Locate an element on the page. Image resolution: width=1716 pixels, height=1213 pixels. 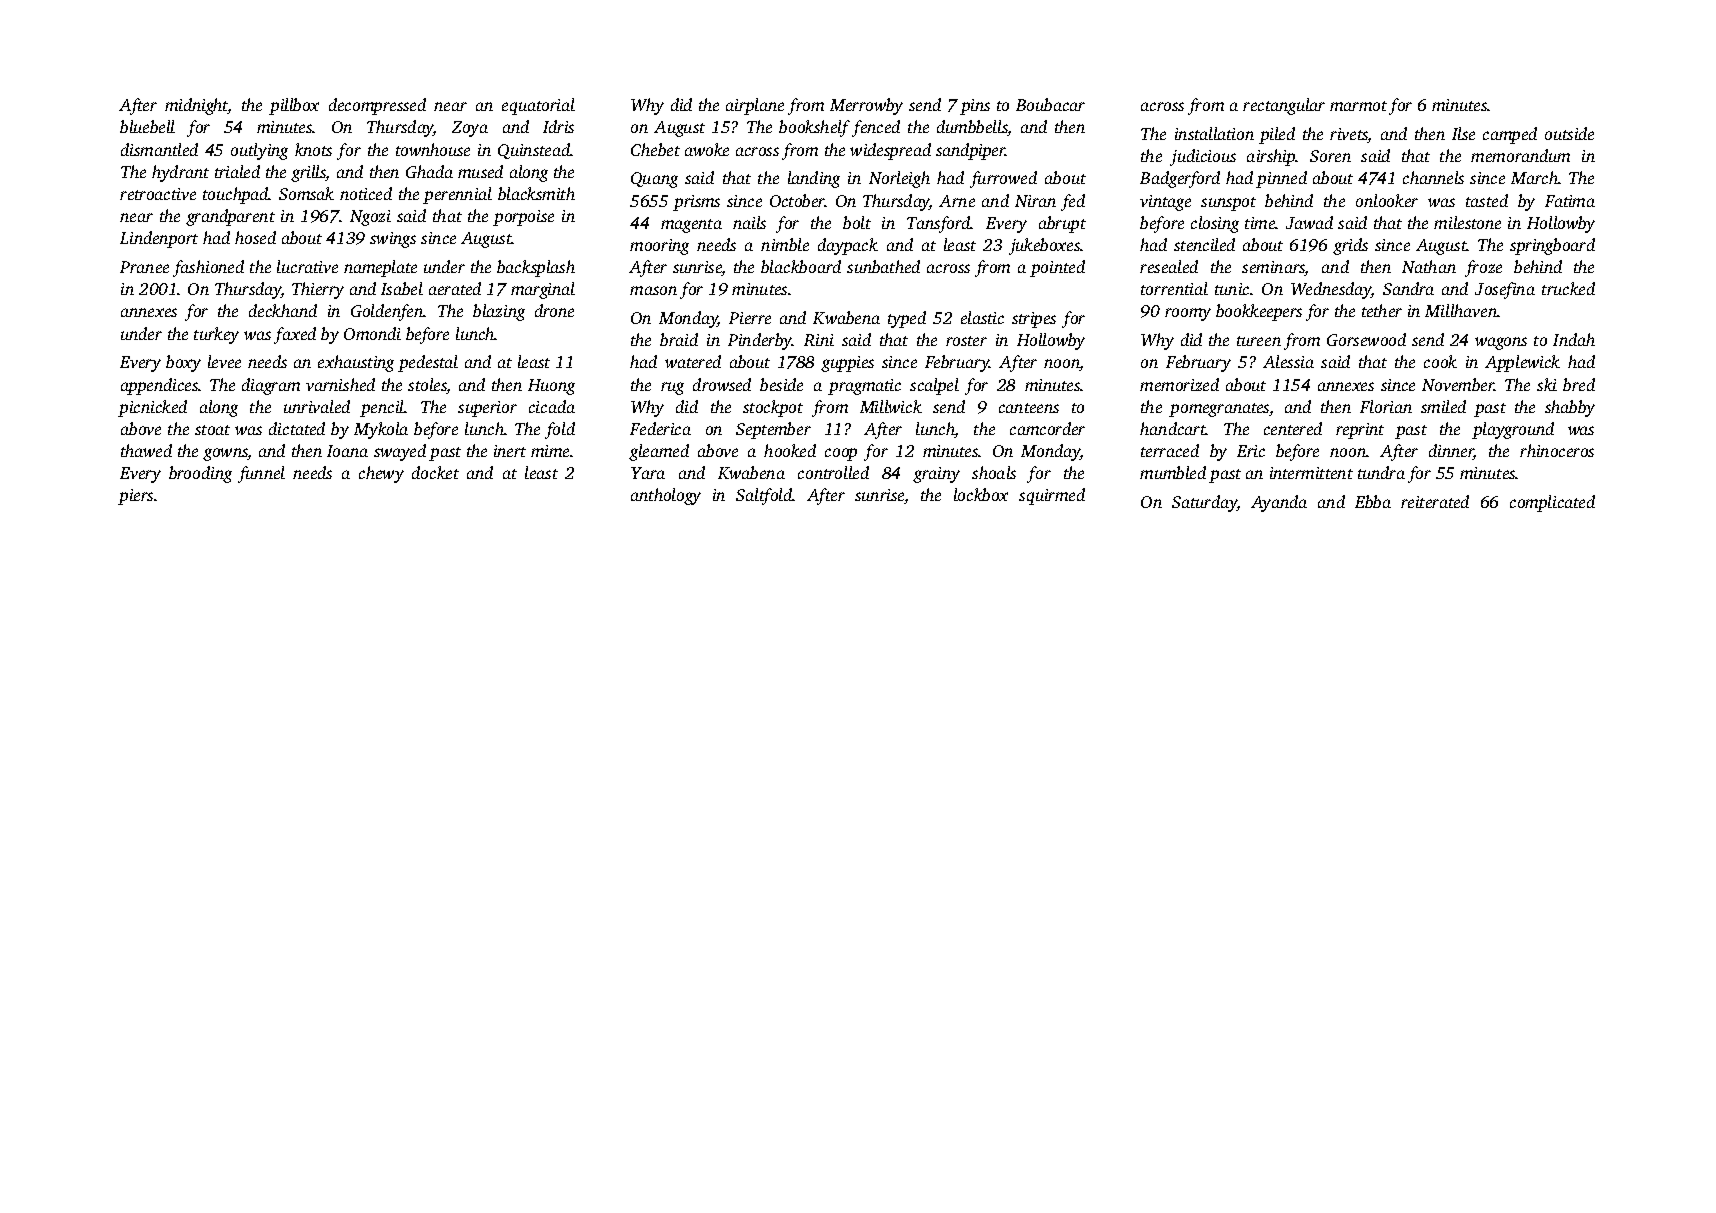
rectangular is located at coordinates (1284, 106).
